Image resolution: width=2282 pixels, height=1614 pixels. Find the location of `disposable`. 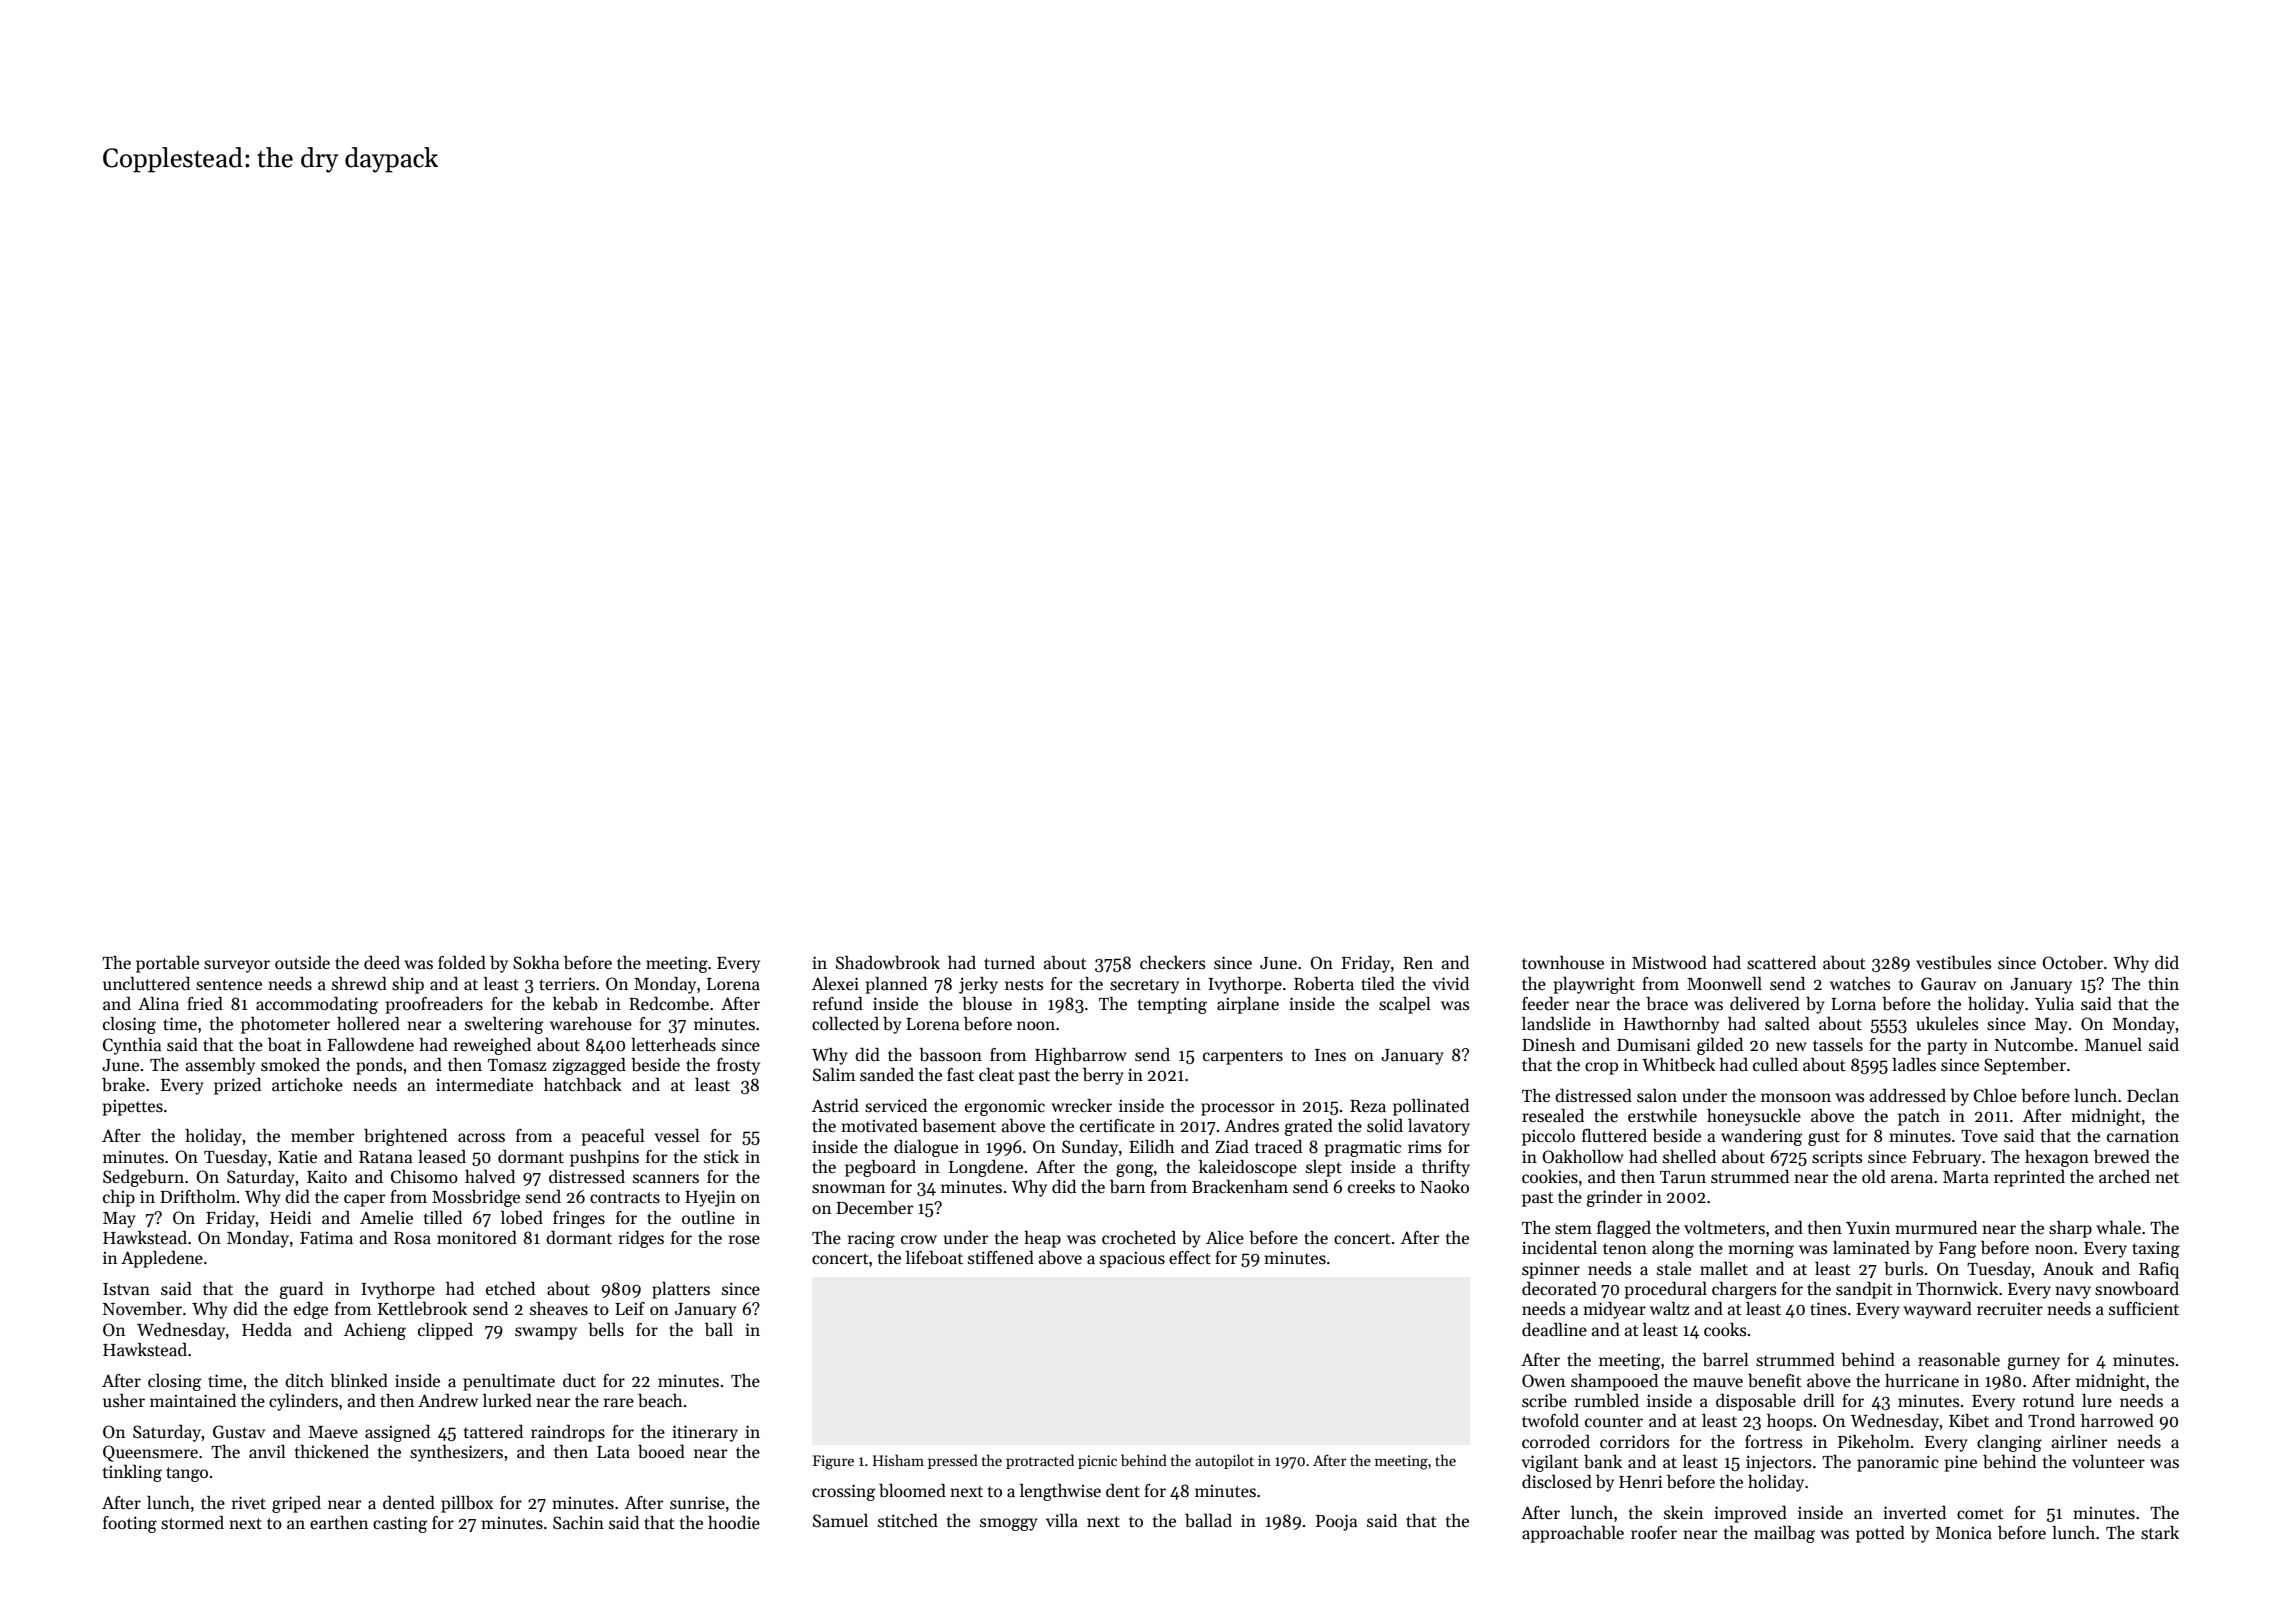

disposable is located at coordinates (1756, 1402).
